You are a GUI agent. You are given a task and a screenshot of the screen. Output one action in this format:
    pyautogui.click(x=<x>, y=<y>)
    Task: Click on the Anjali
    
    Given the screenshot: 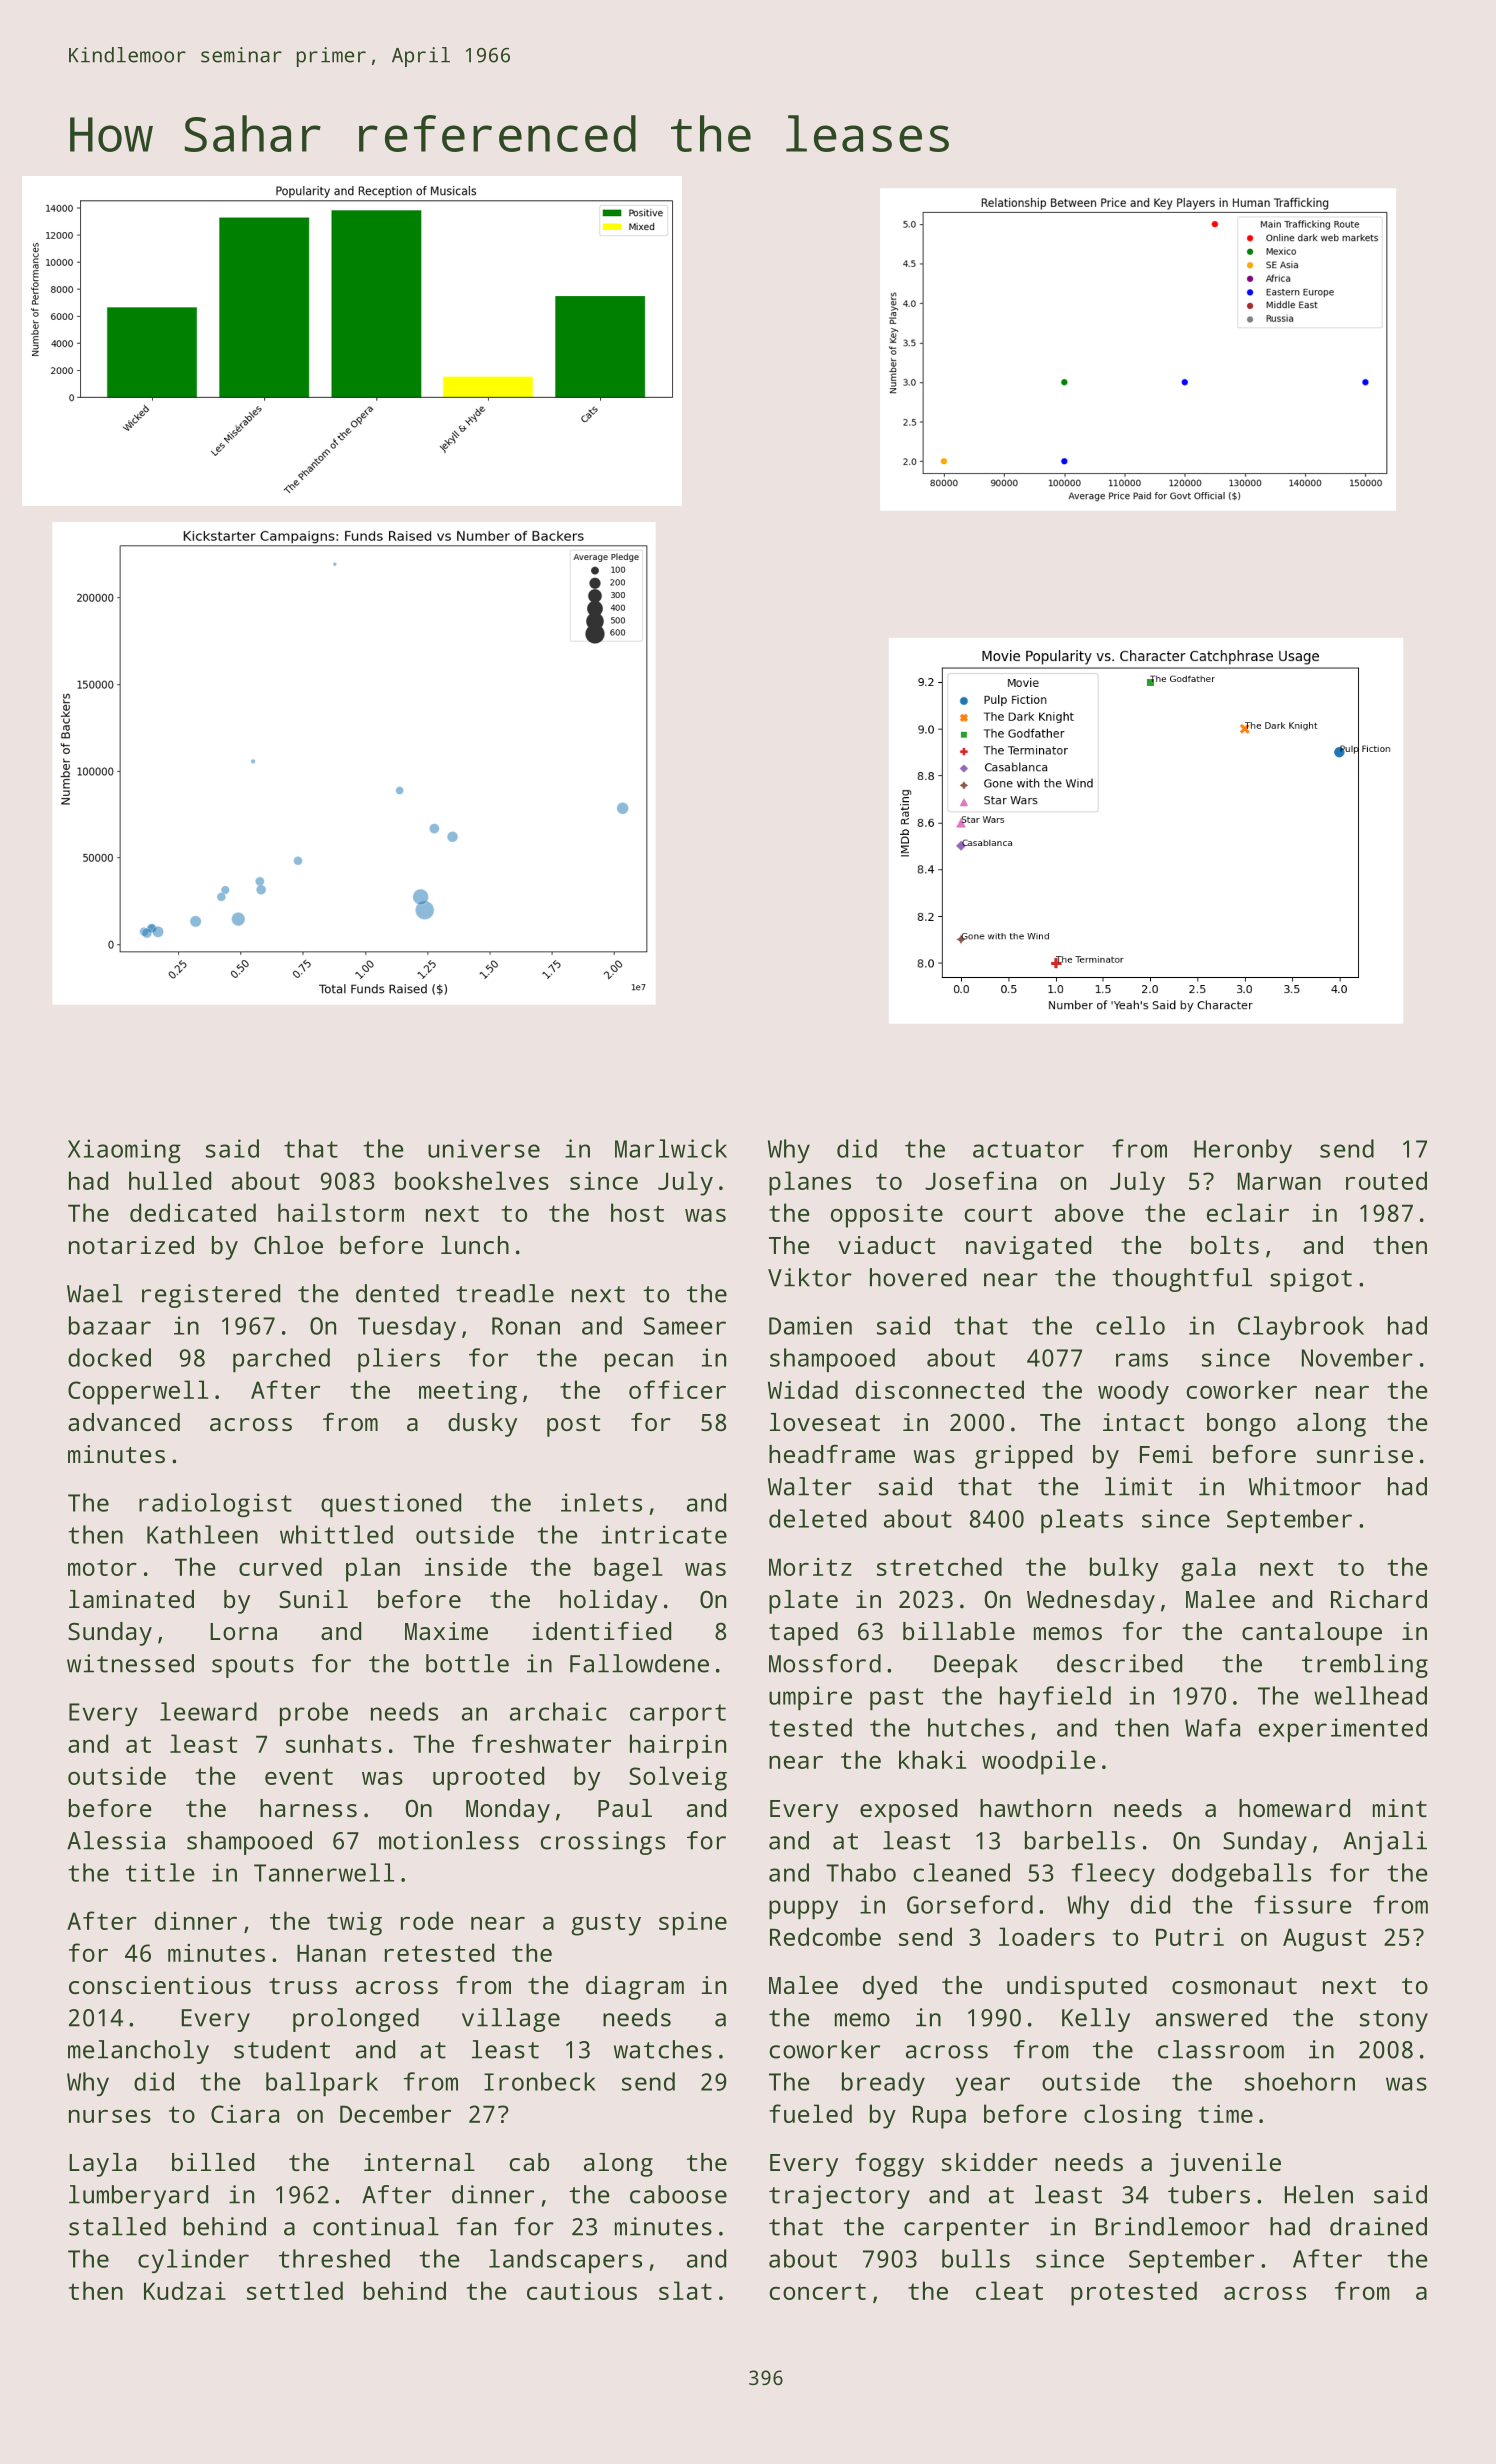 What is the action you would take?
    pyautogui.click(x=1385, y=1843)
